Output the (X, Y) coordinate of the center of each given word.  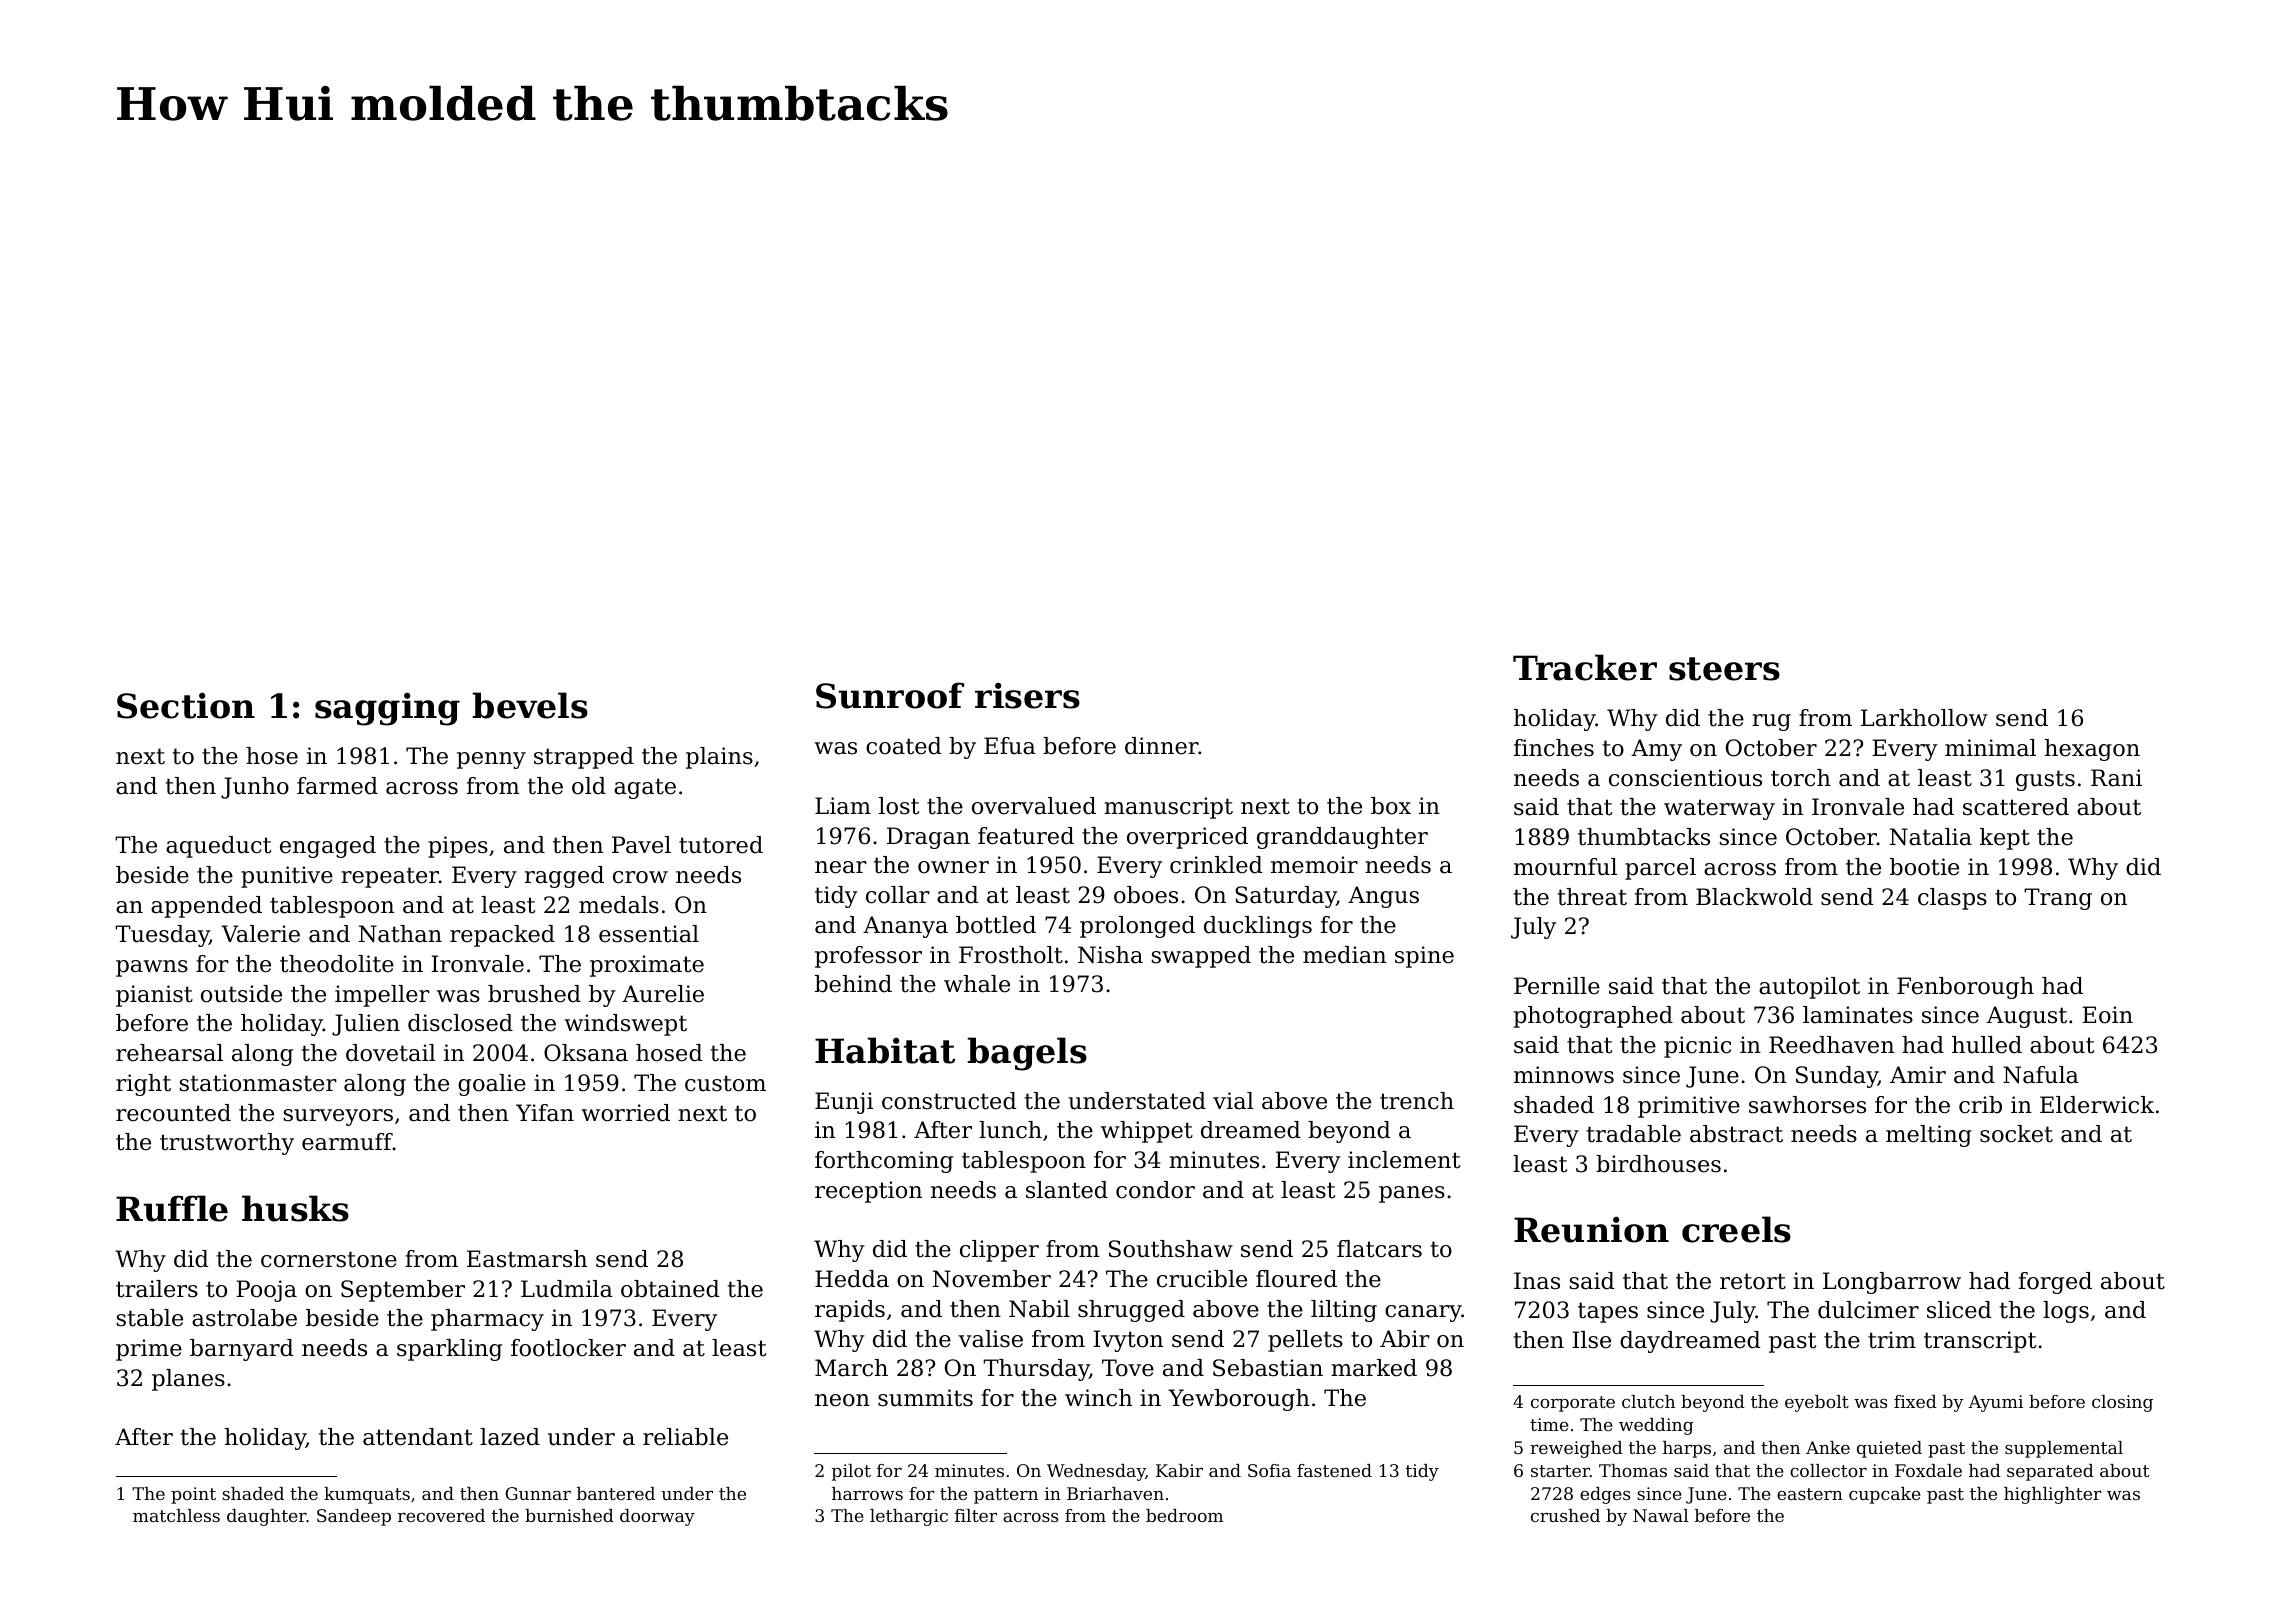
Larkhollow (1924, 718)
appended (206, 907)
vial (1233, 1101)
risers (1027, 695)
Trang (2058, 899)
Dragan (928, 838)
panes (1412, 1194)
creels (1736, 1229)
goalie (492, 1085)
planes (188, 1380)
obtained (670, 1289)
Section (186, 705)
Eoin (2107, 1015)
